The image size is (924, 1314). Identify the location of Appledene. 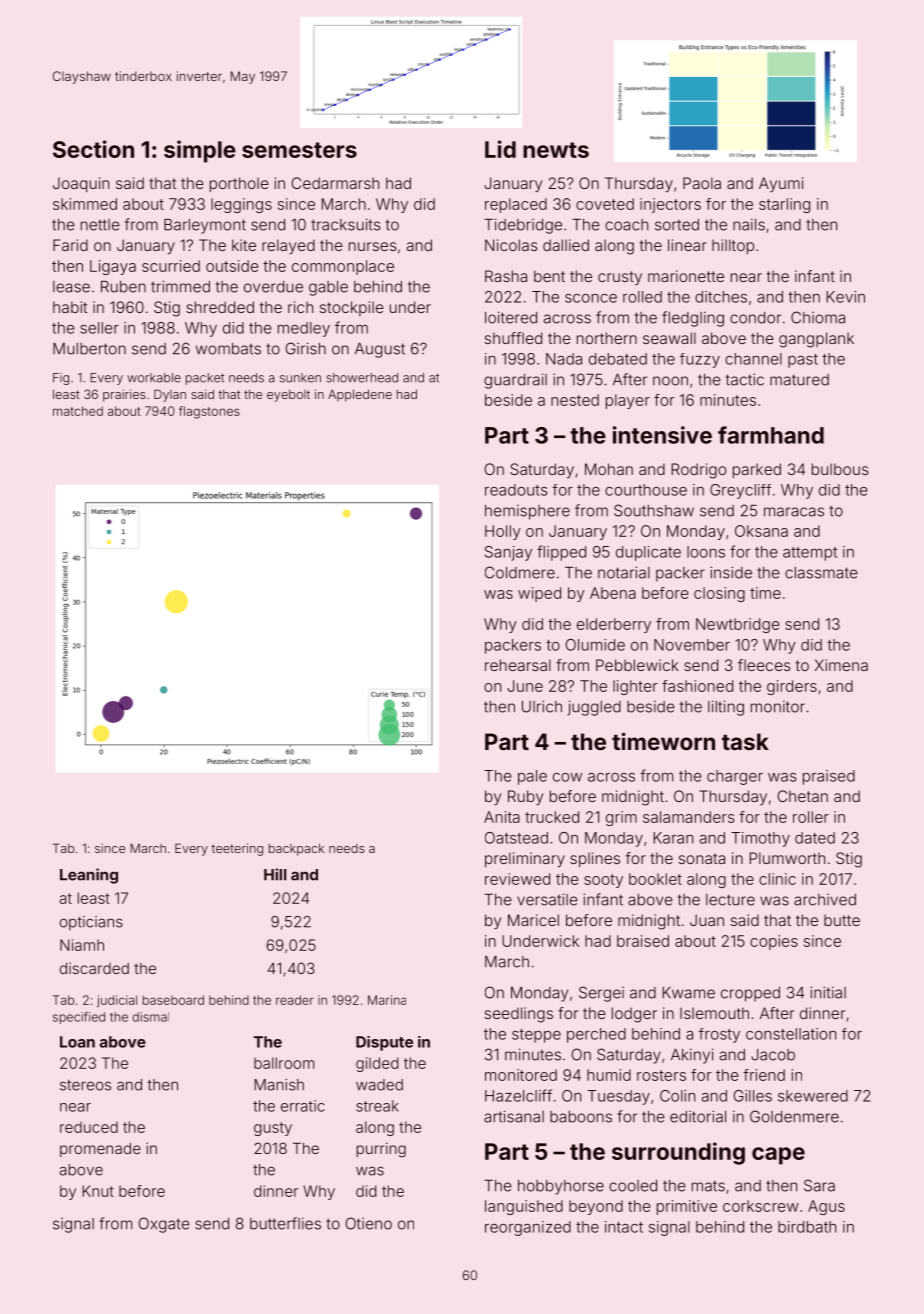
(360, 395).
